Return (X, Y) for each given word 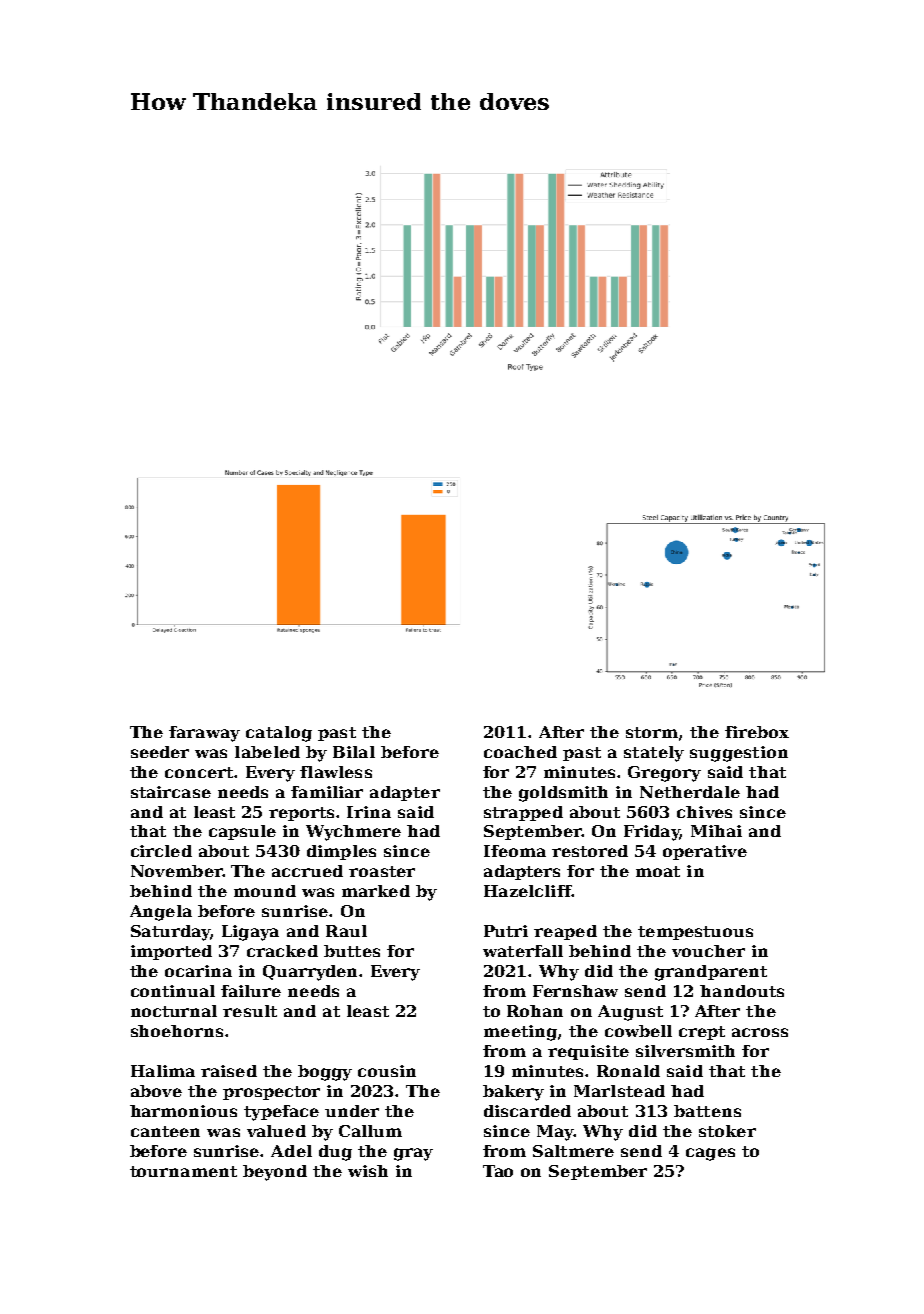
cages (710, 1154)
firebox (757, 732)
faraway (204, 734)
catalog (279, 734)
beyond (275, 1173)
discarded (527, 1111)
